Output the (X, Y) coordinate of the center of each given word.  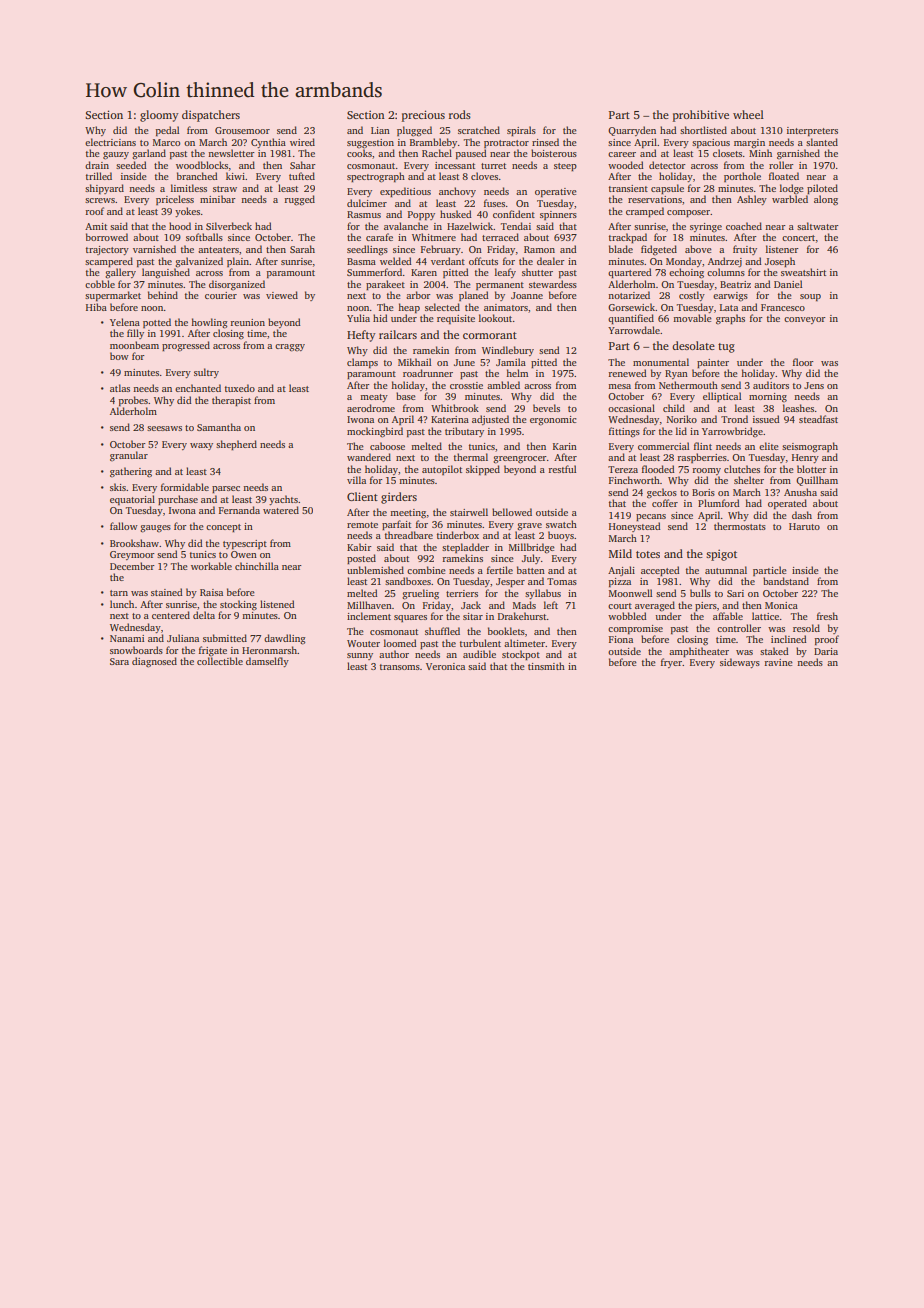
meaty (374, 398)
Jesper (510, 582)
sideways (740, 663)
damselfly (267, 662)
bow (119, 356)
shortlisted (703, 130)
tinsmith (546, 666)
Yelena (125, 322)
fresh (827, 616)
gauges (155, 529)
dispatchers (211, 116)
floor (803, 362)
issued (766, 419)
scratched (479, 130)
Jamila (511, 362)
